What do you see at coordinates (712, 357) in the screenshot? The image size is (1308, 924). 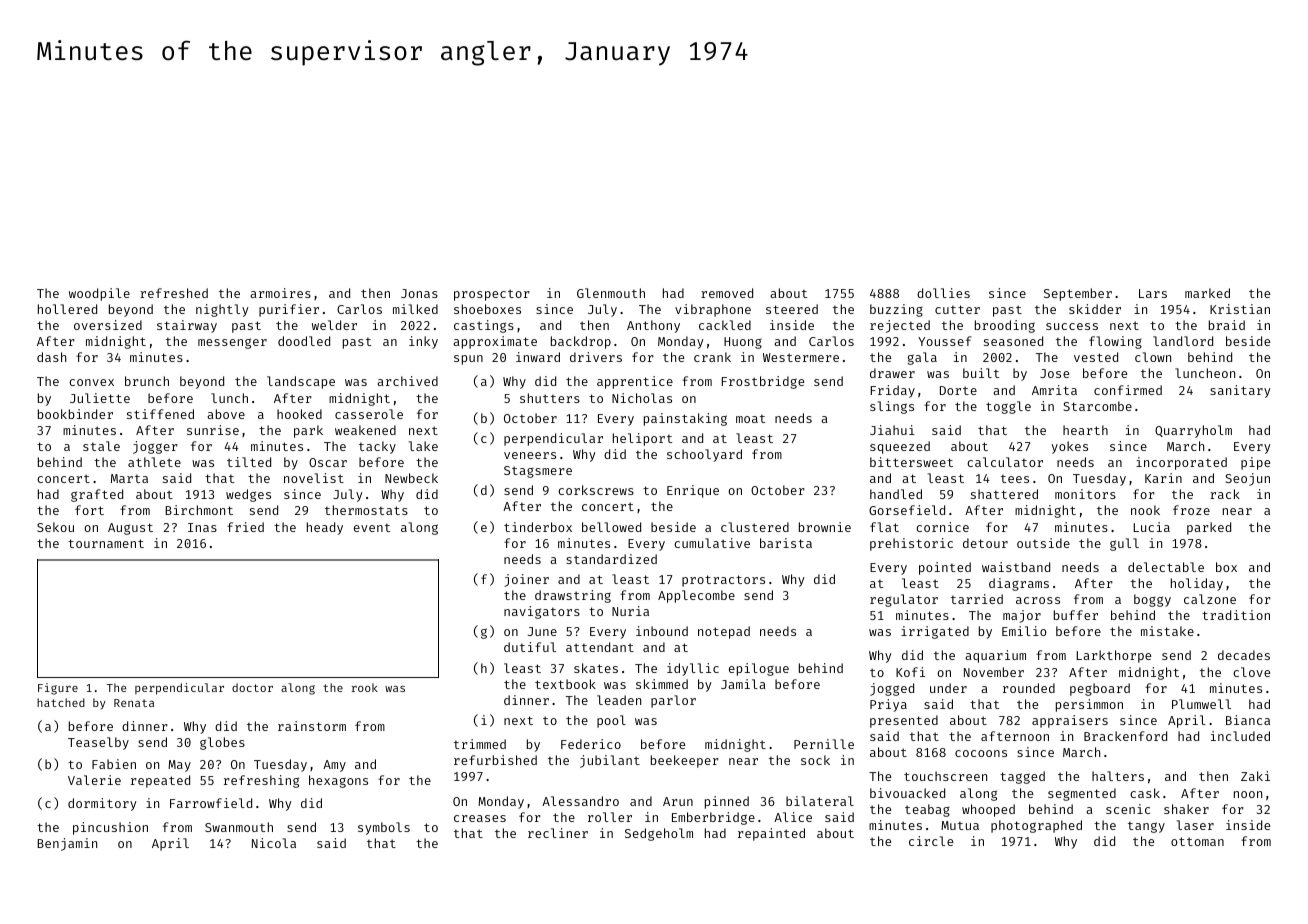 I see `crank` at bounding box center [712, 357].
